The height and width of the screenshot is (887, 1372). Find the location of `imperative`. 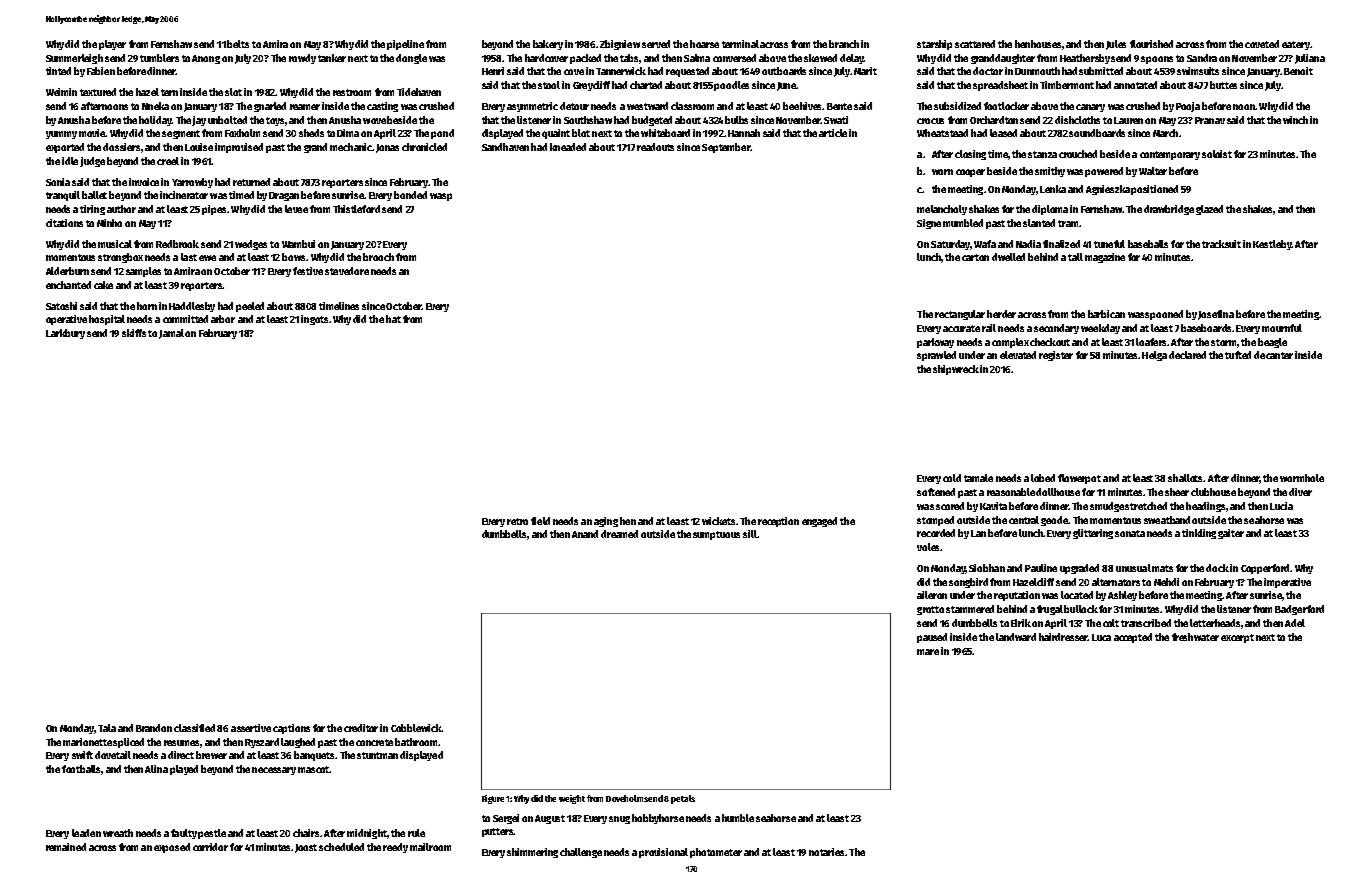

imperative is located at coordinates (1287, 583).
